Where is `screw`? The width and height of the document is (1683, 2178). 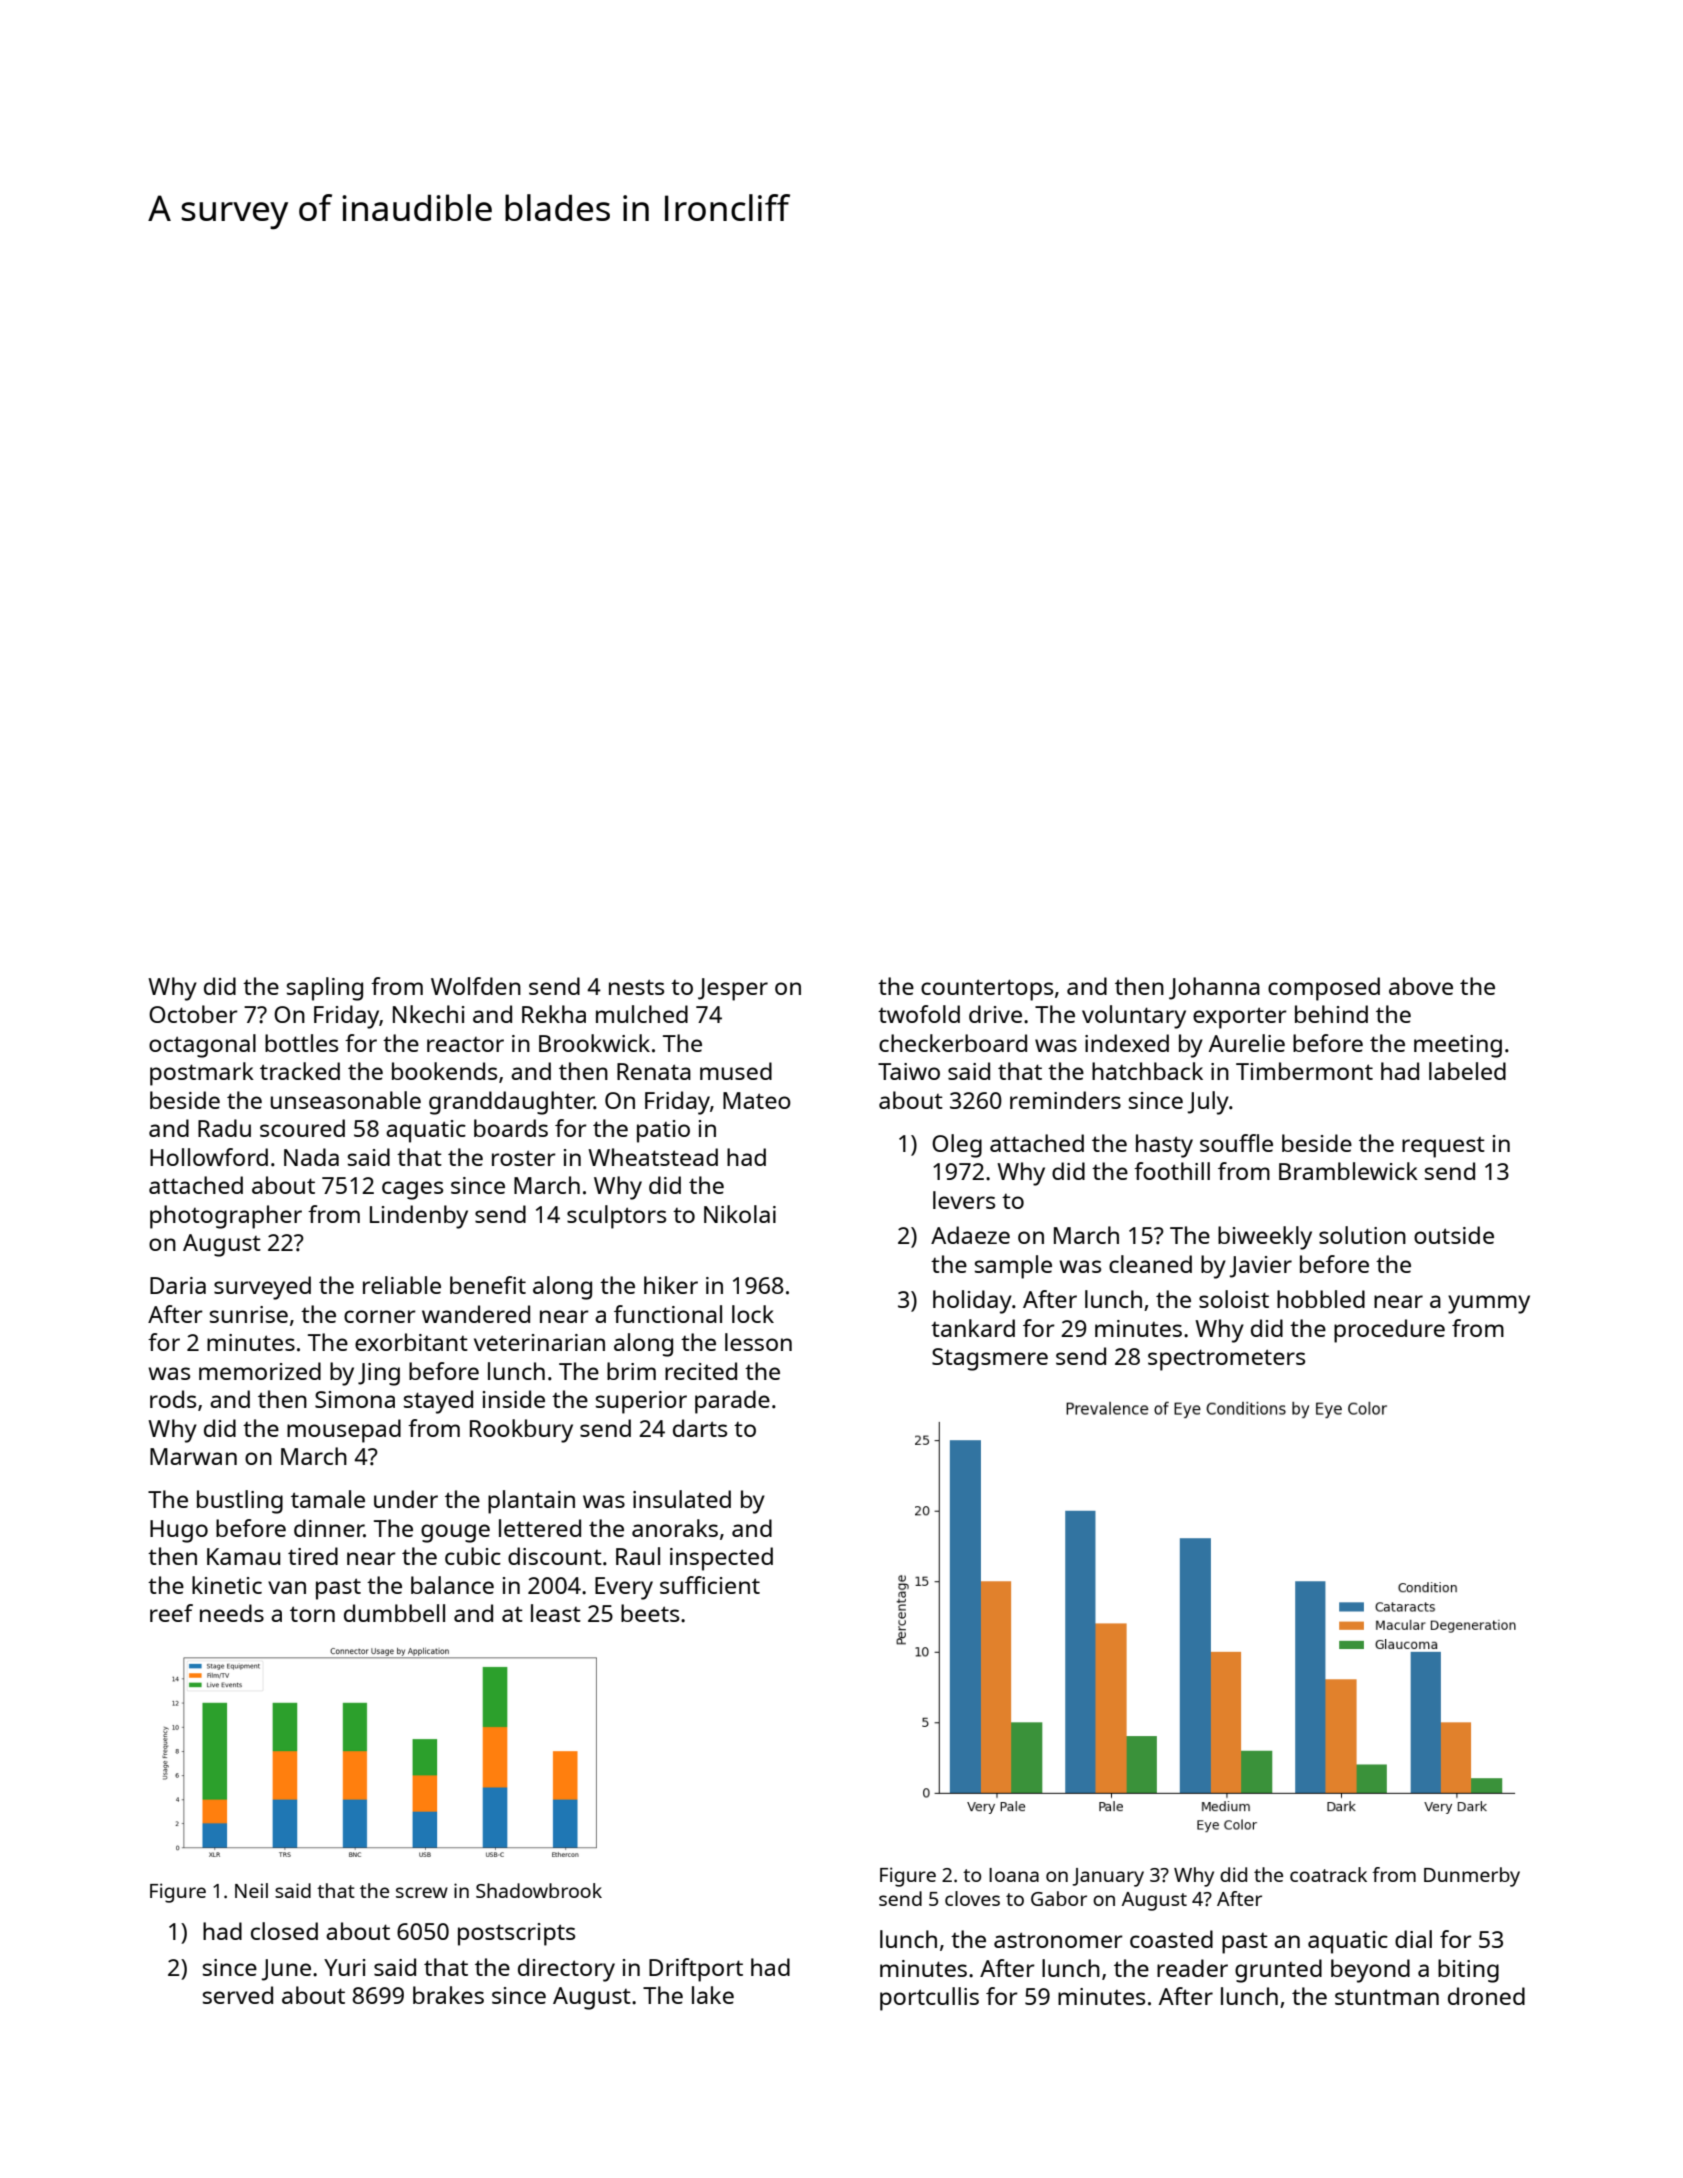
screw is located at coordinates (422, 1892).
